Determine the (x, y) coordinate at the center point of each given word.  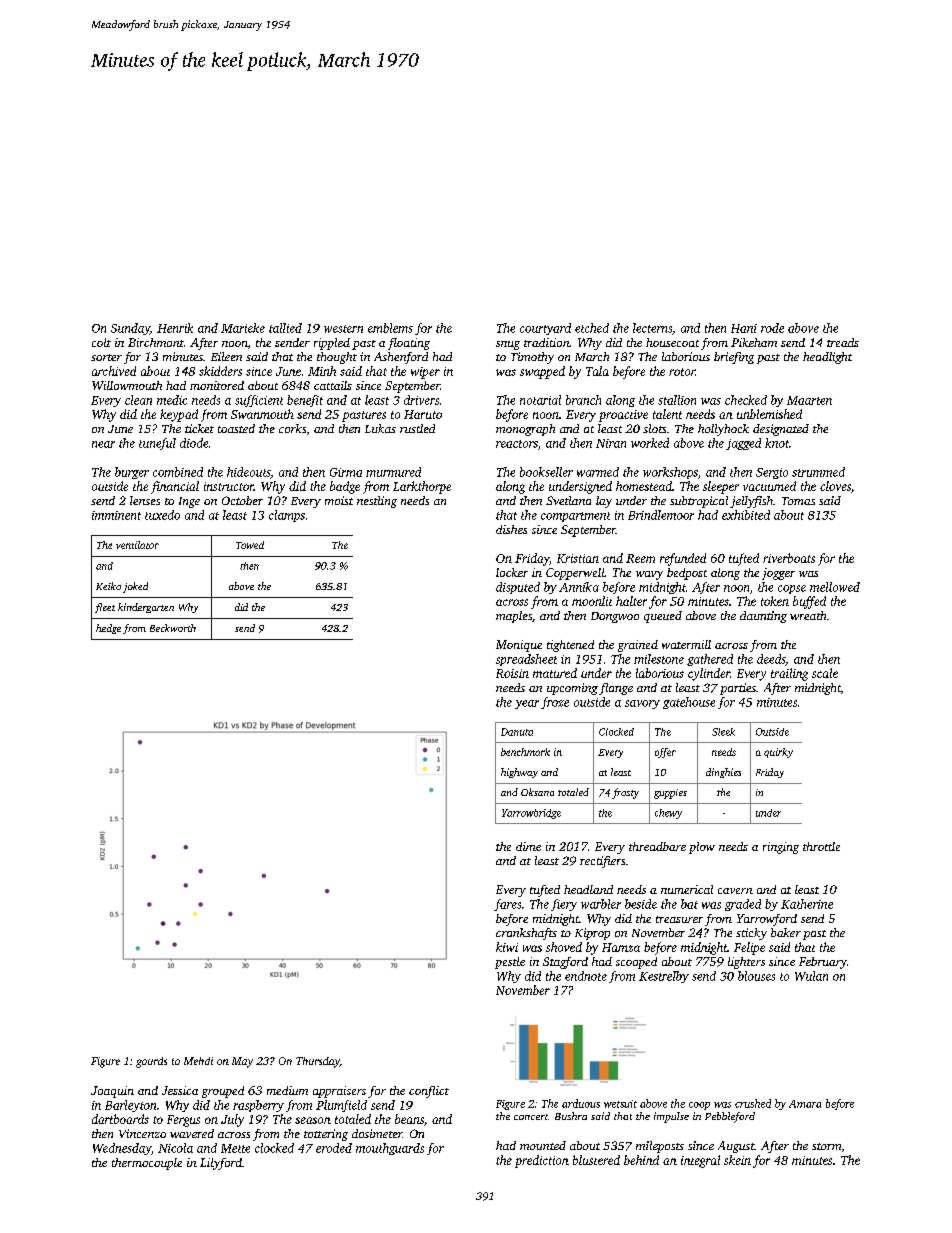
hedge (108, 629)
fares (507, 905)
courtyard (545, 329)
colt (101, 342)
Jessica (180, 1090)
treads (843, 342)
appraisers (339, 1092)
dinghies (723, 773)
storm (826, 1146)
